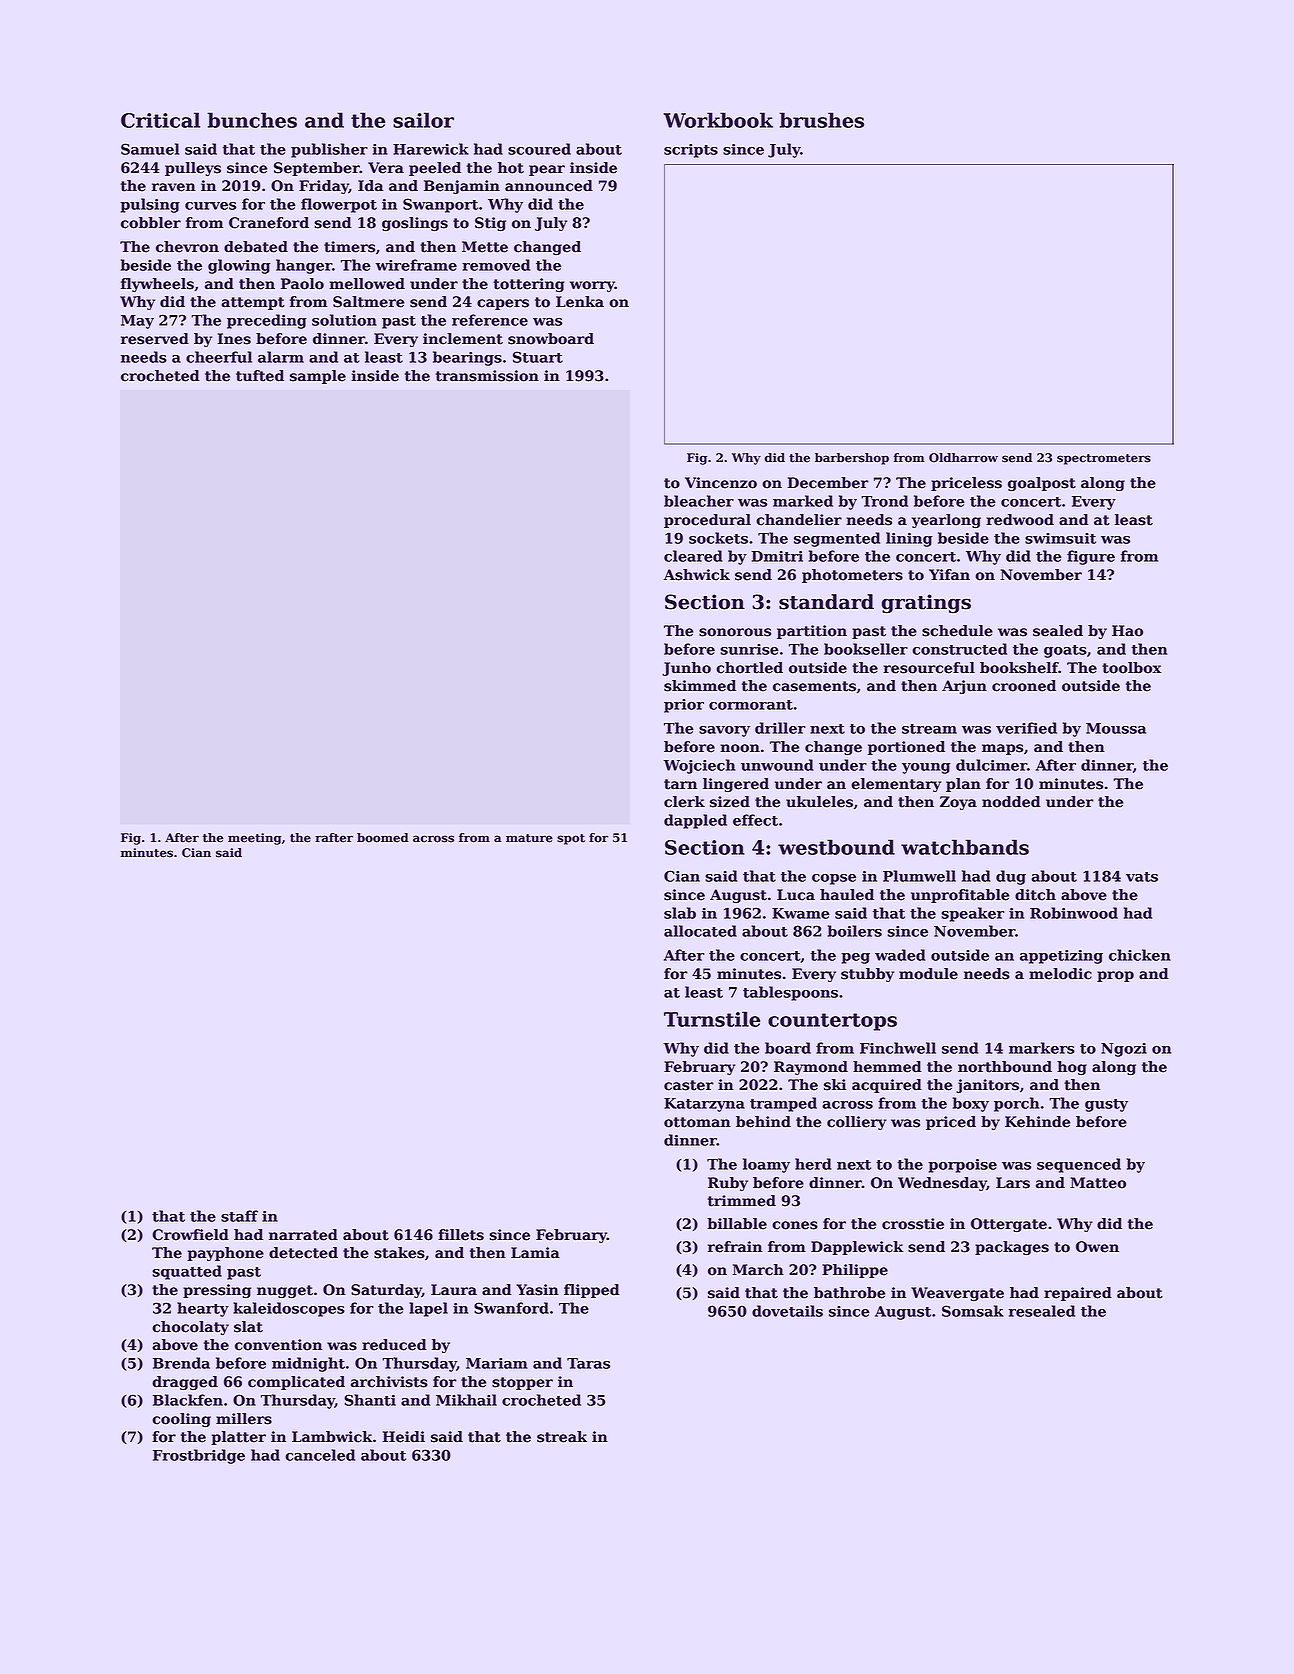  I want to click on Katarzyna, so click(704, 1105).
